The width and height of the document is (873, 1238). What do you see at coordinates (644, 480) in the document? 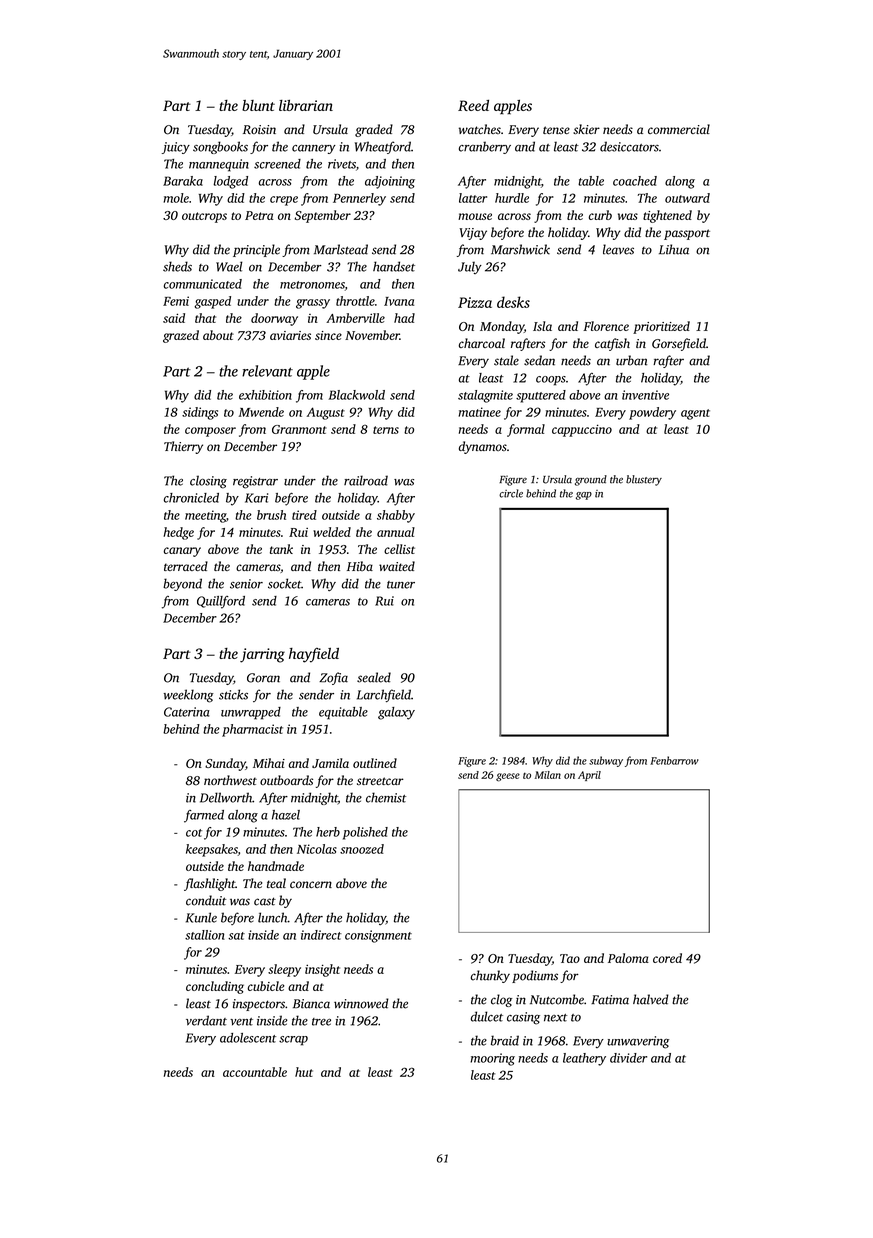
I see `blustery` at bounding box center [644, 480].
